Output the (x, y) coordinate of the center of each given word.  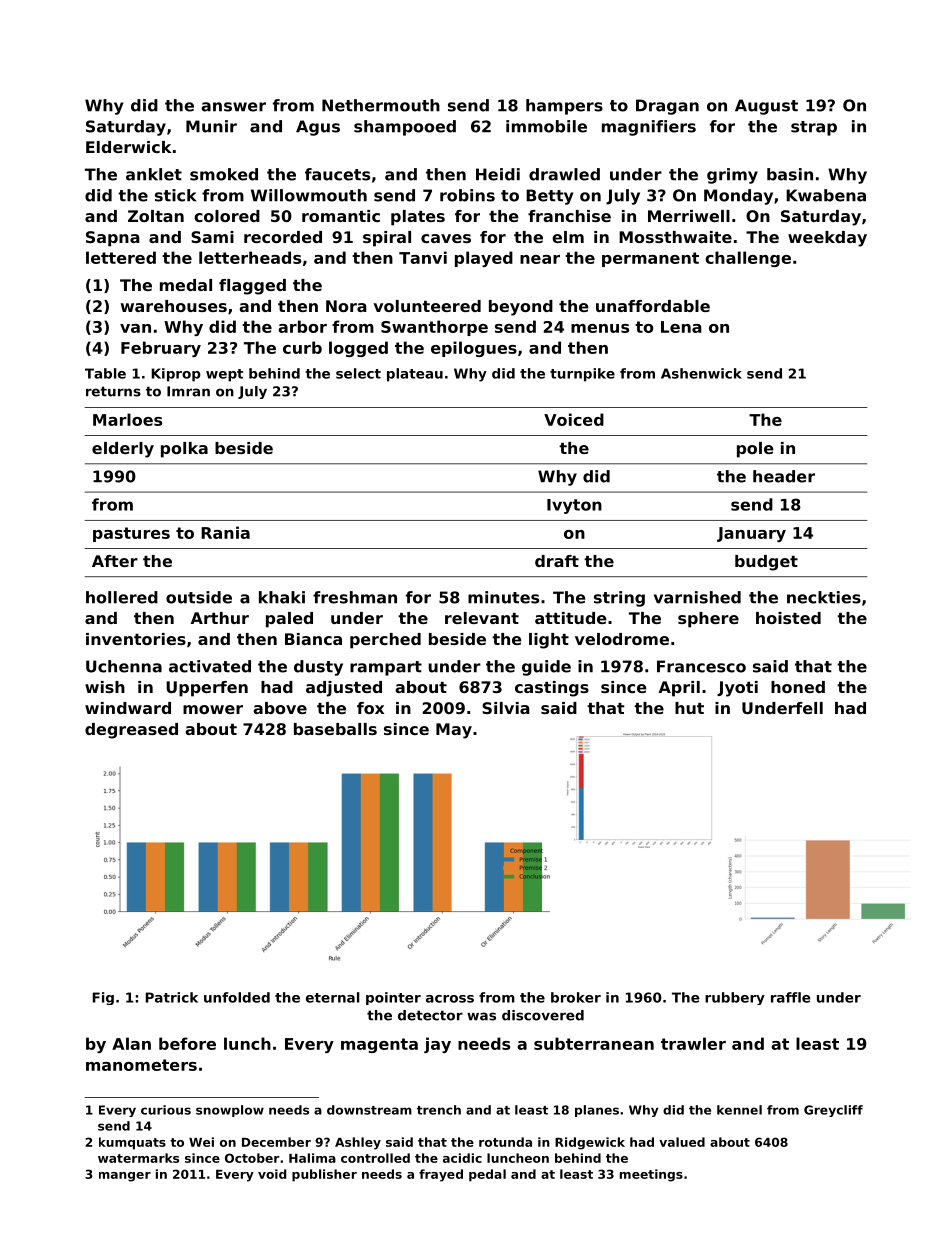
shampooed (405, 128)
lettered (121, 257)
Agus (318, 128)
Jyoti (737, 689)
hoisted (788, 618)
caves (446, 238)
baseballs (335, 729)
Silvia (506, 708)
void (272, 1174)
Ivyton (574, 506)
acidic (462, 1158)
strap (814, 128)
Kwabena (826, 195)
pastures (131, 534)
